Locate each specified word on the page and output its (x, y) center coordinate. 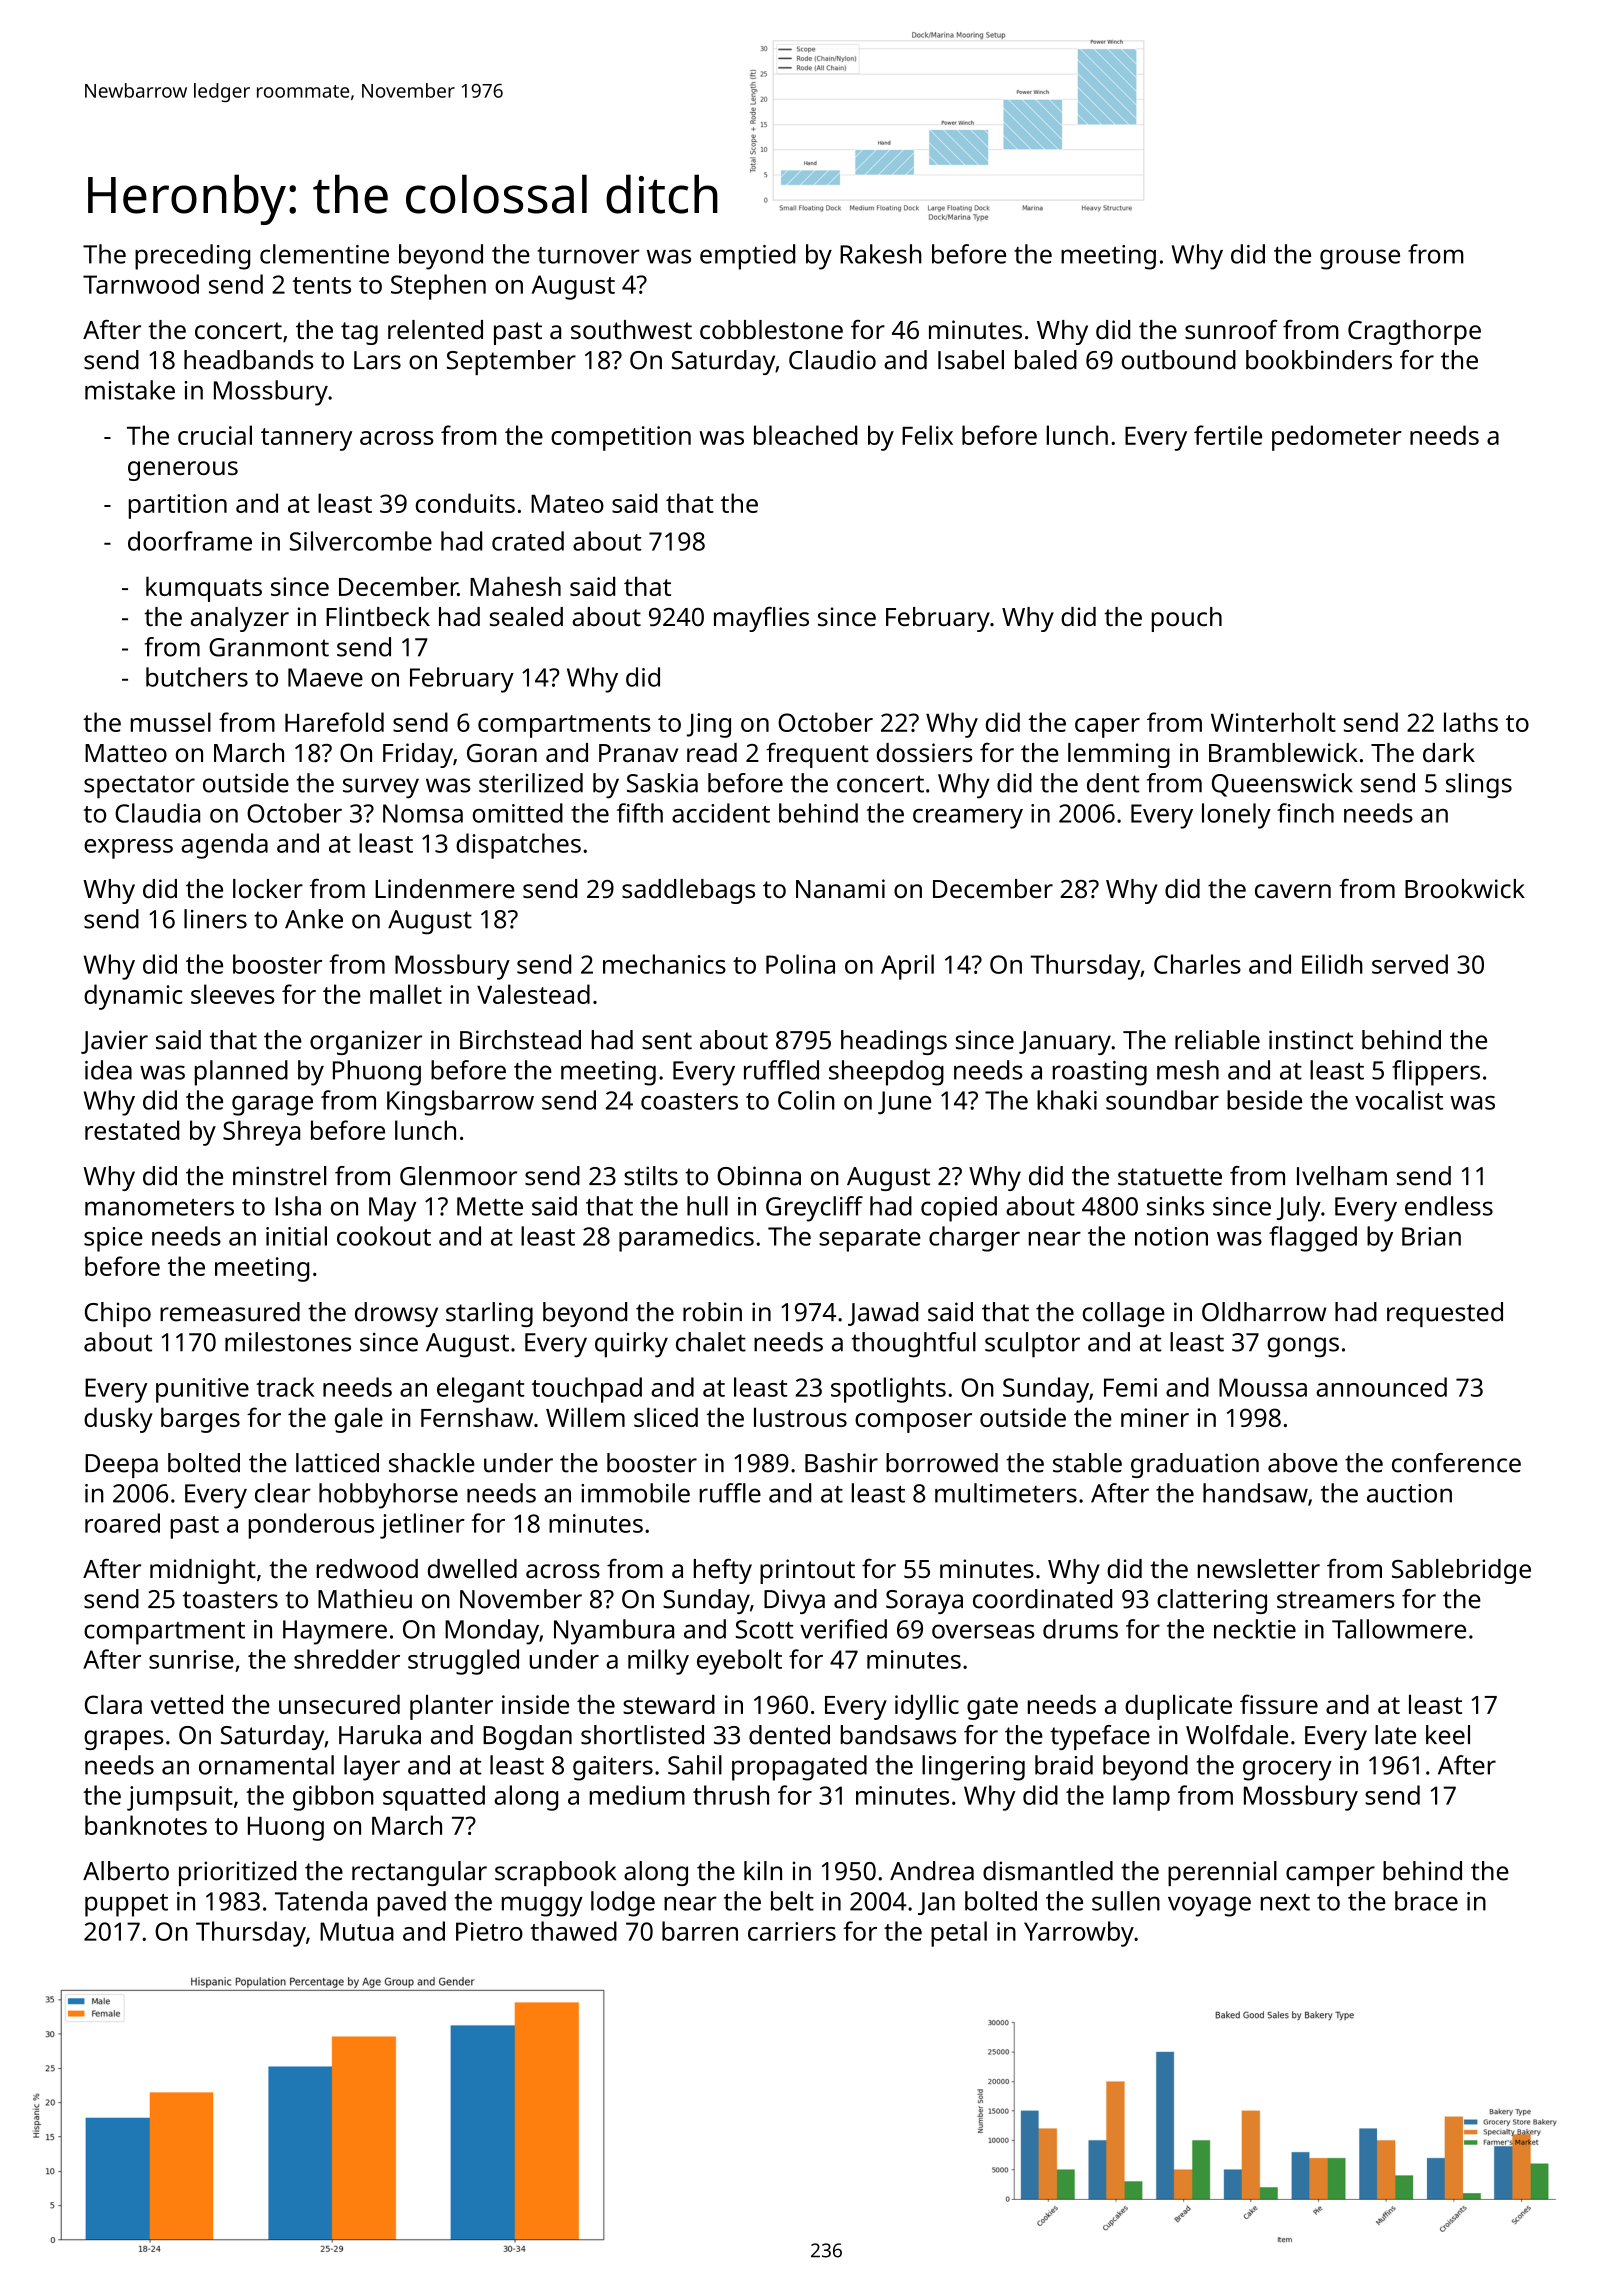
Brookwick (1465, 888)
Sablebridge (1461, 1571)
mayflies (761, 619)
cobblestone (771, 329)
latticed (337, 1463)
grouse (1360, 259)
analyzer (240, 619)
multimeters (1006, 1493)
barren (700, 1931)
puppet (126, 1905)
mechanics (664, 964)
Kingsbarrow (460, 1103)
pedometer (1337, 438)
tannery (306, 439)
